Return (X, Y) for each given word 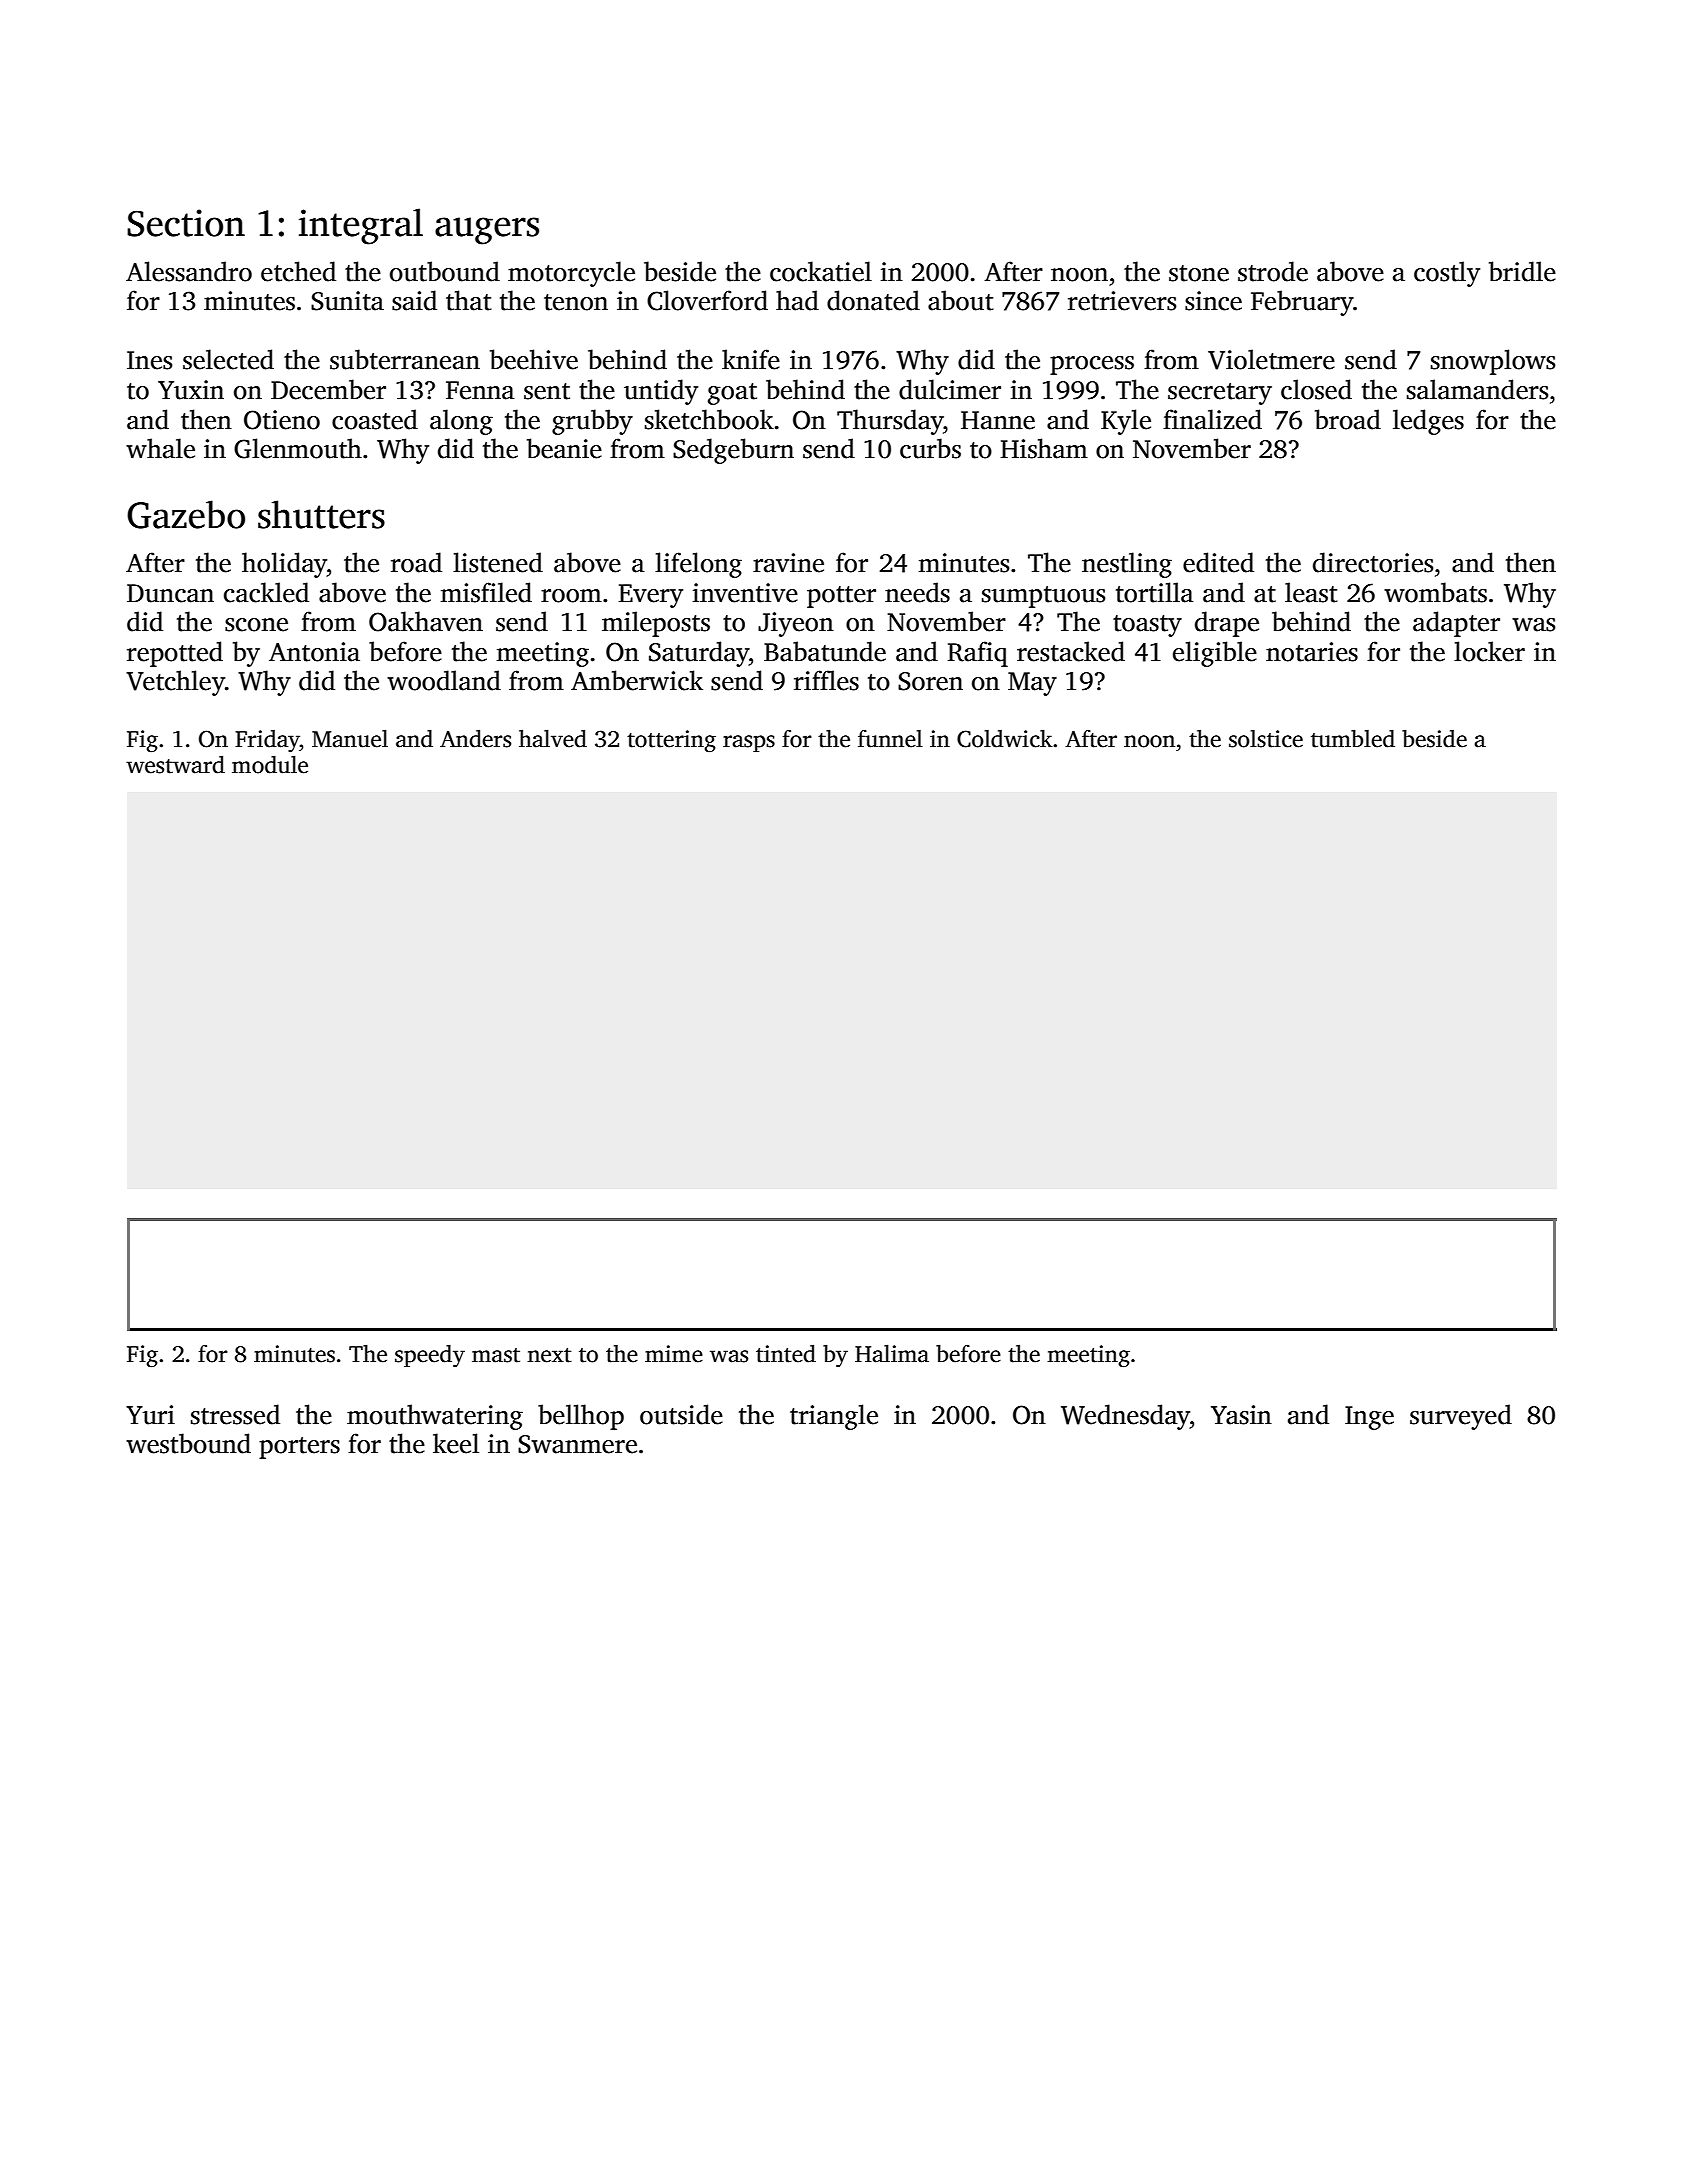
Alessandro (189, 271)
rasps (749, 743)
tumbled (1353, 738)
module (270, 764)
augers (487, 231)
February (1302, 303)
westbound (188, 1443)
